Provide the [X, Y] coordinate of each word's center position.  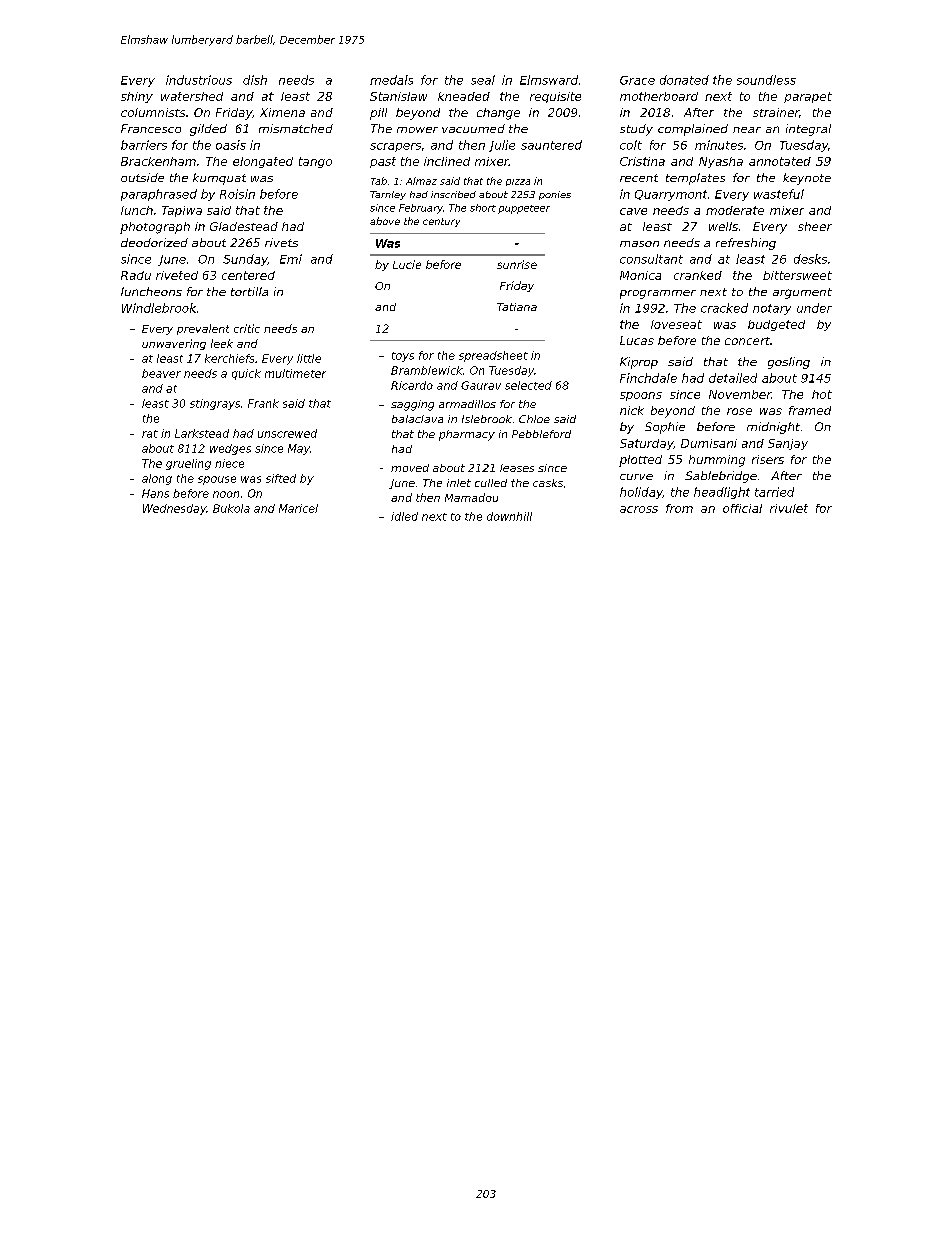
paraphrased [159, 195]
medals [391, 80]
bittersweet [797, 275]
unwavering [174, 344]
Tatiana [517, 307]
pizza [518, 182]
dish [255, 80]
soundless [766, 80]
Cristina [642, 161]
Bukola [231, 508]
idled [404, 516]
